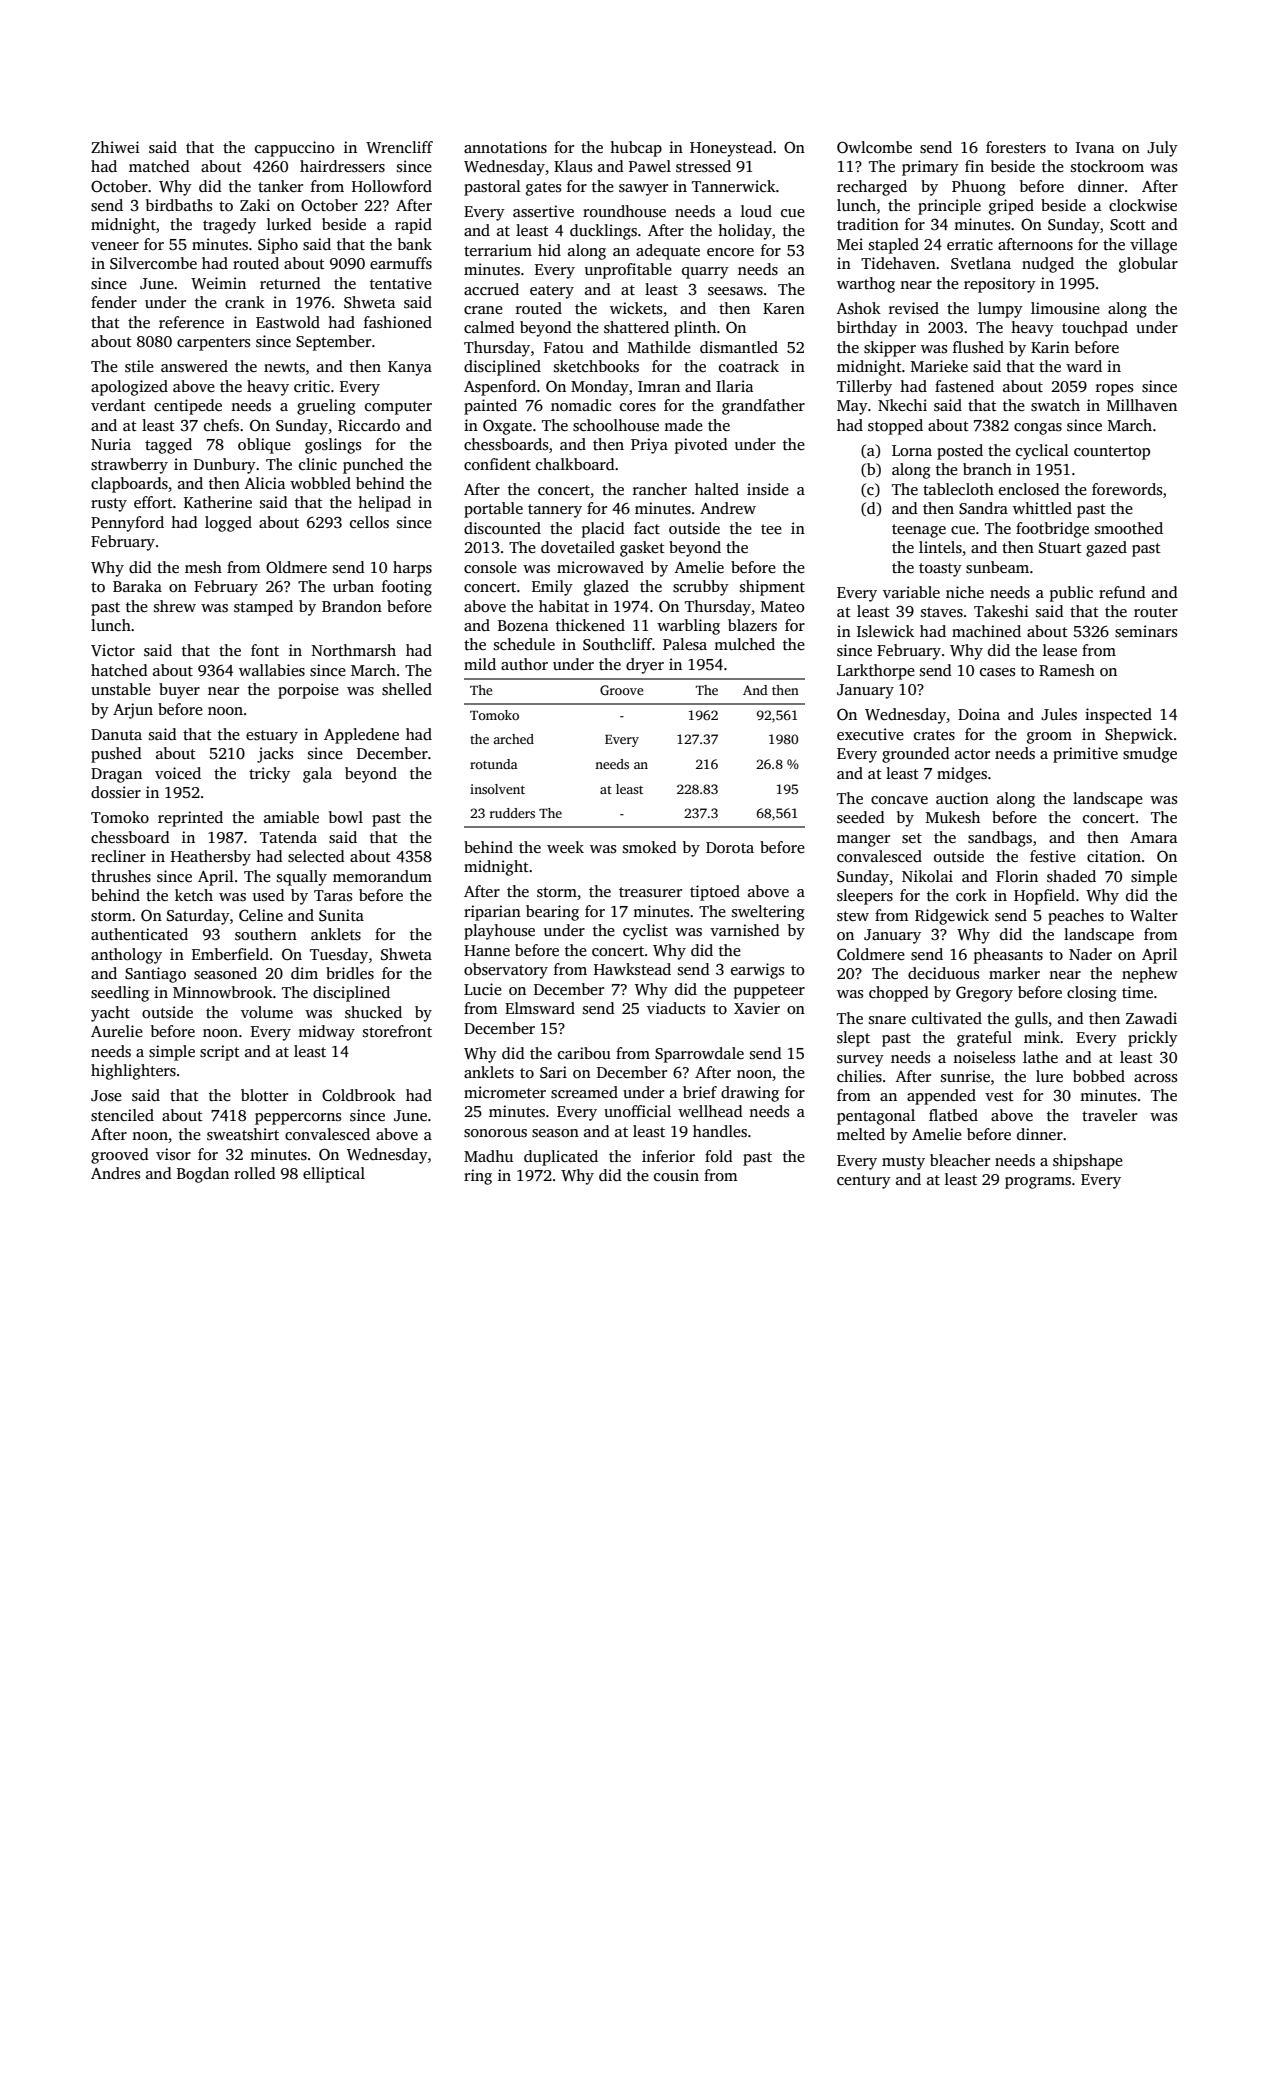 The height and width of the image is (2090, 1269). Describe the element at coordinates (334, 1175) in the image. I see `elliptical` at that location.
